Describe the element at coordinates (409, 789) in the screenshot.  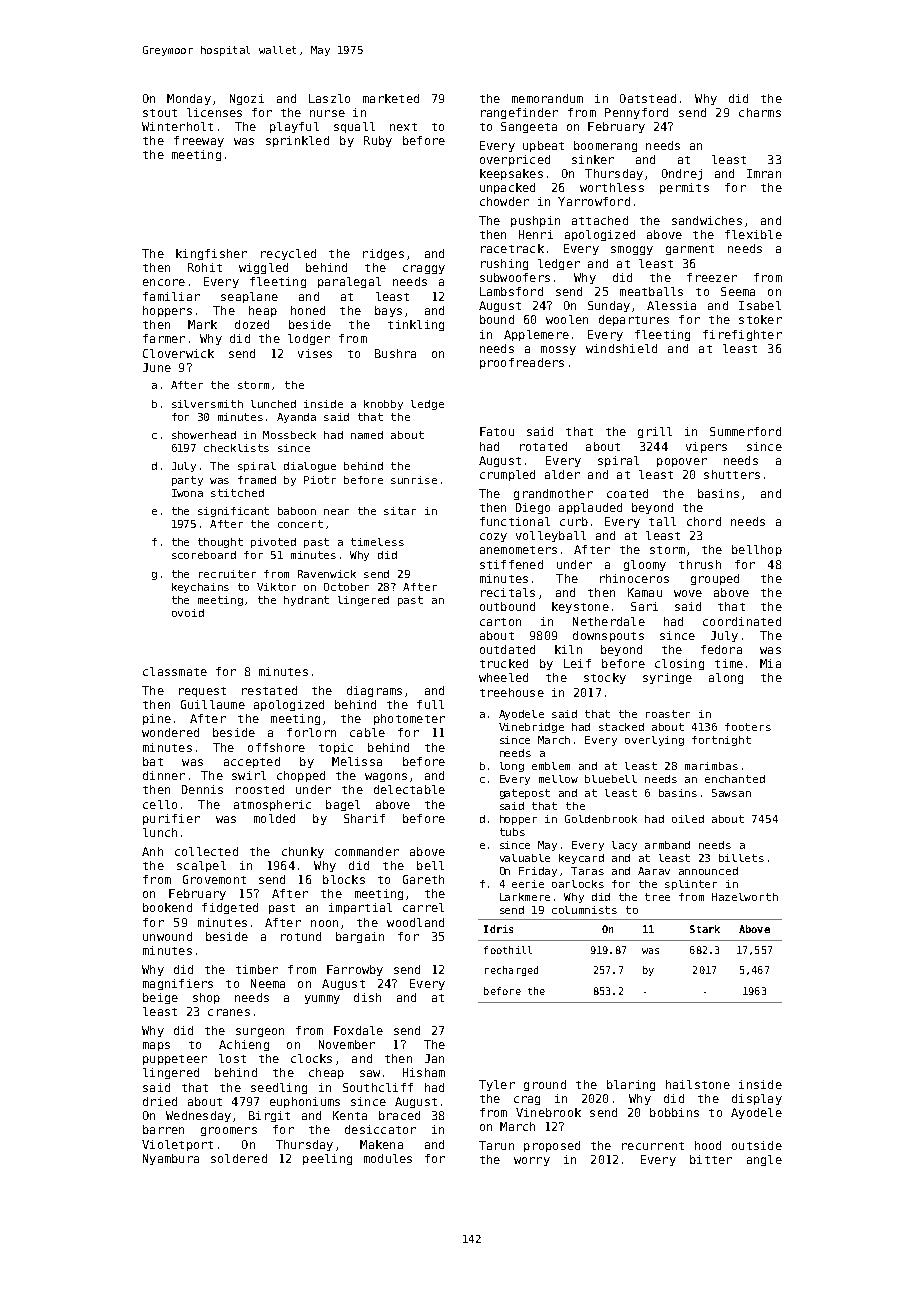
I see `delectable` at that location.
